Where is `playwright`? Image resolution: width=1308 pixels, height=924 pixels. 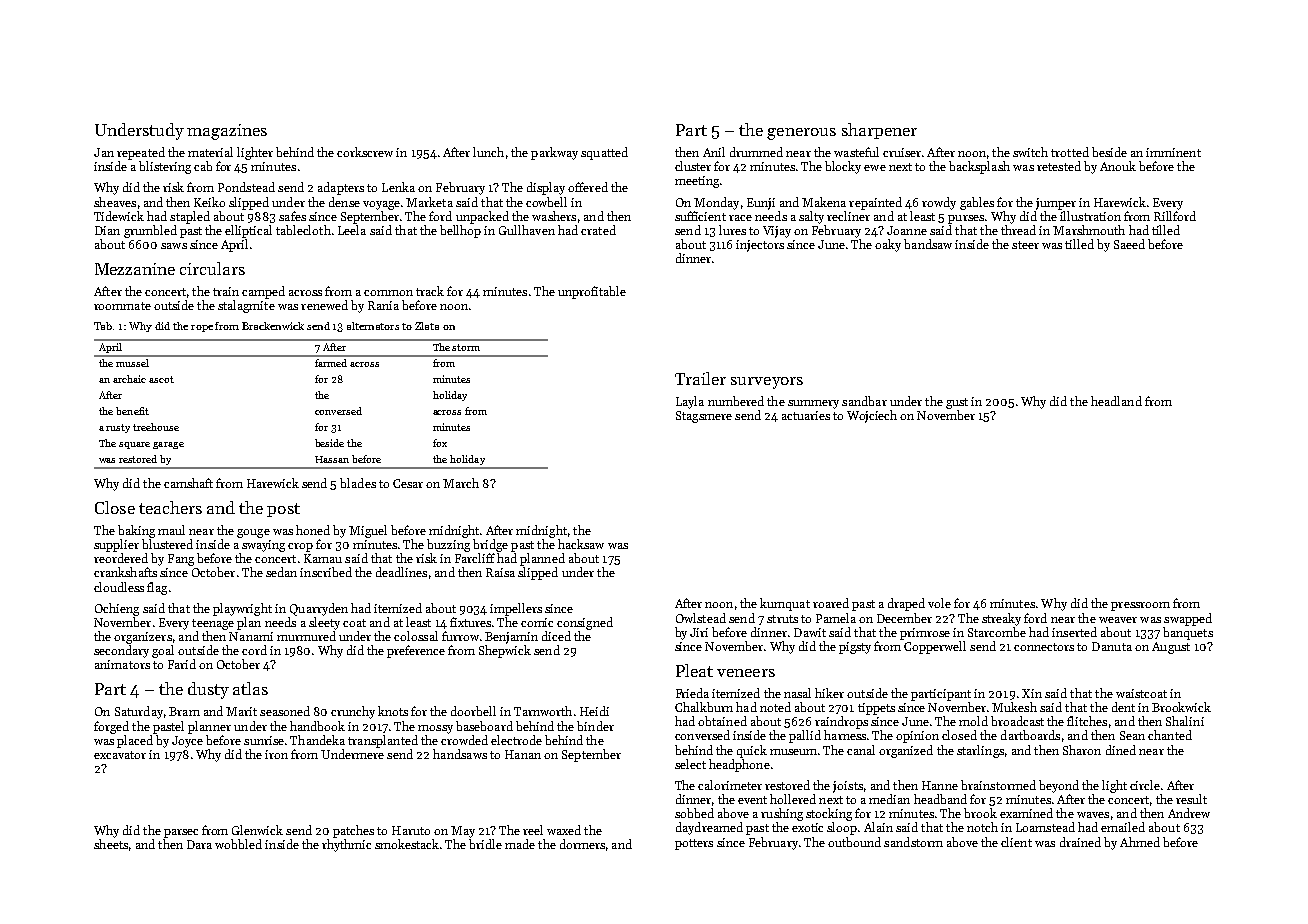
playwright is located at coordinates (242, 609).
